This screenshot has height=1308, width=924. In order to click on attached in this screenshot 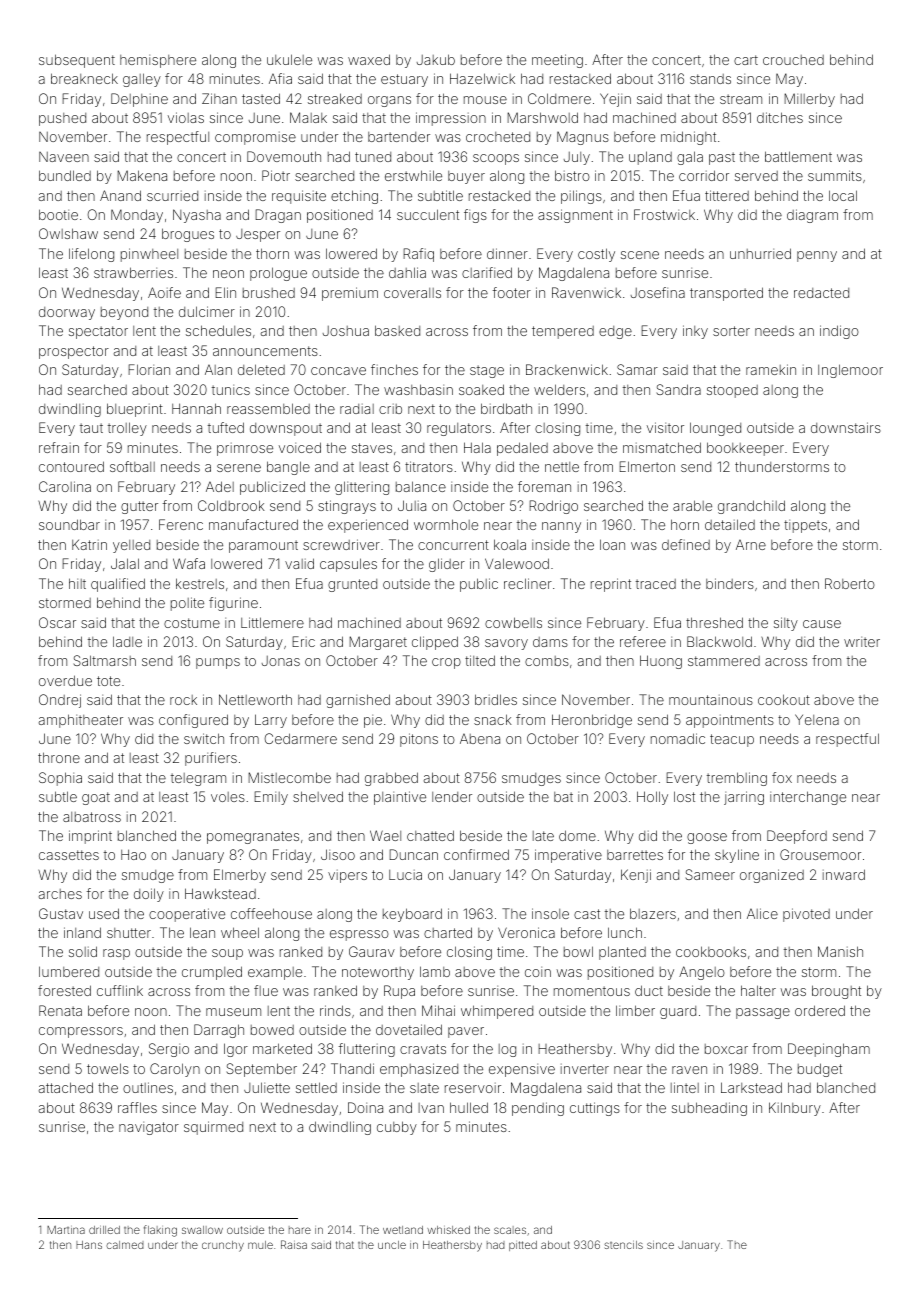, I will do `click(66, 1087)`.
